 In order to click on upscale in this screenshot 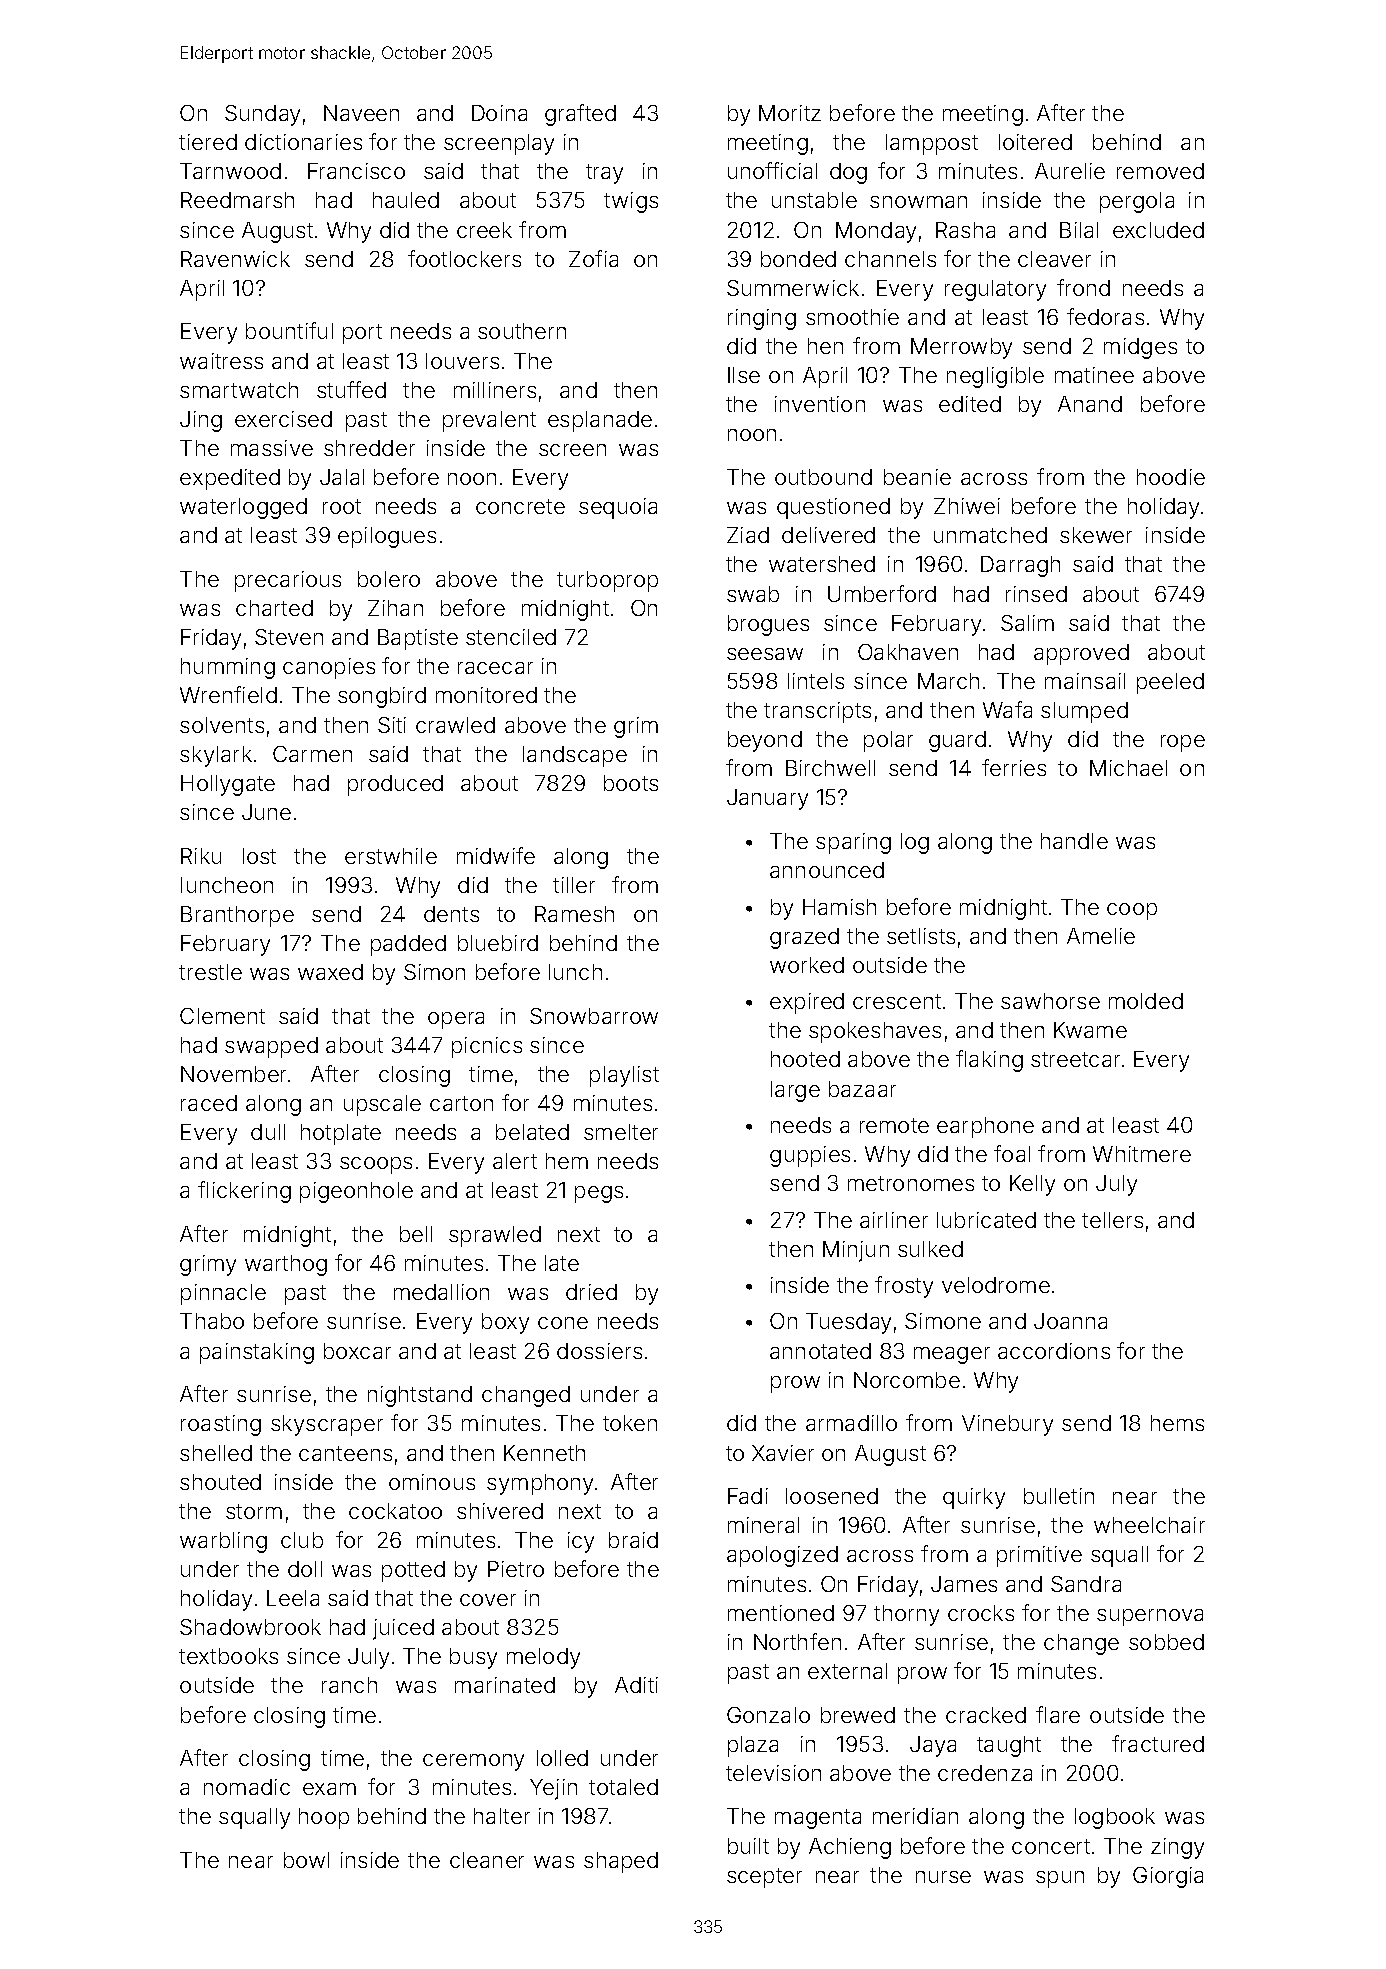, I will do `click(382, 1105)`.
